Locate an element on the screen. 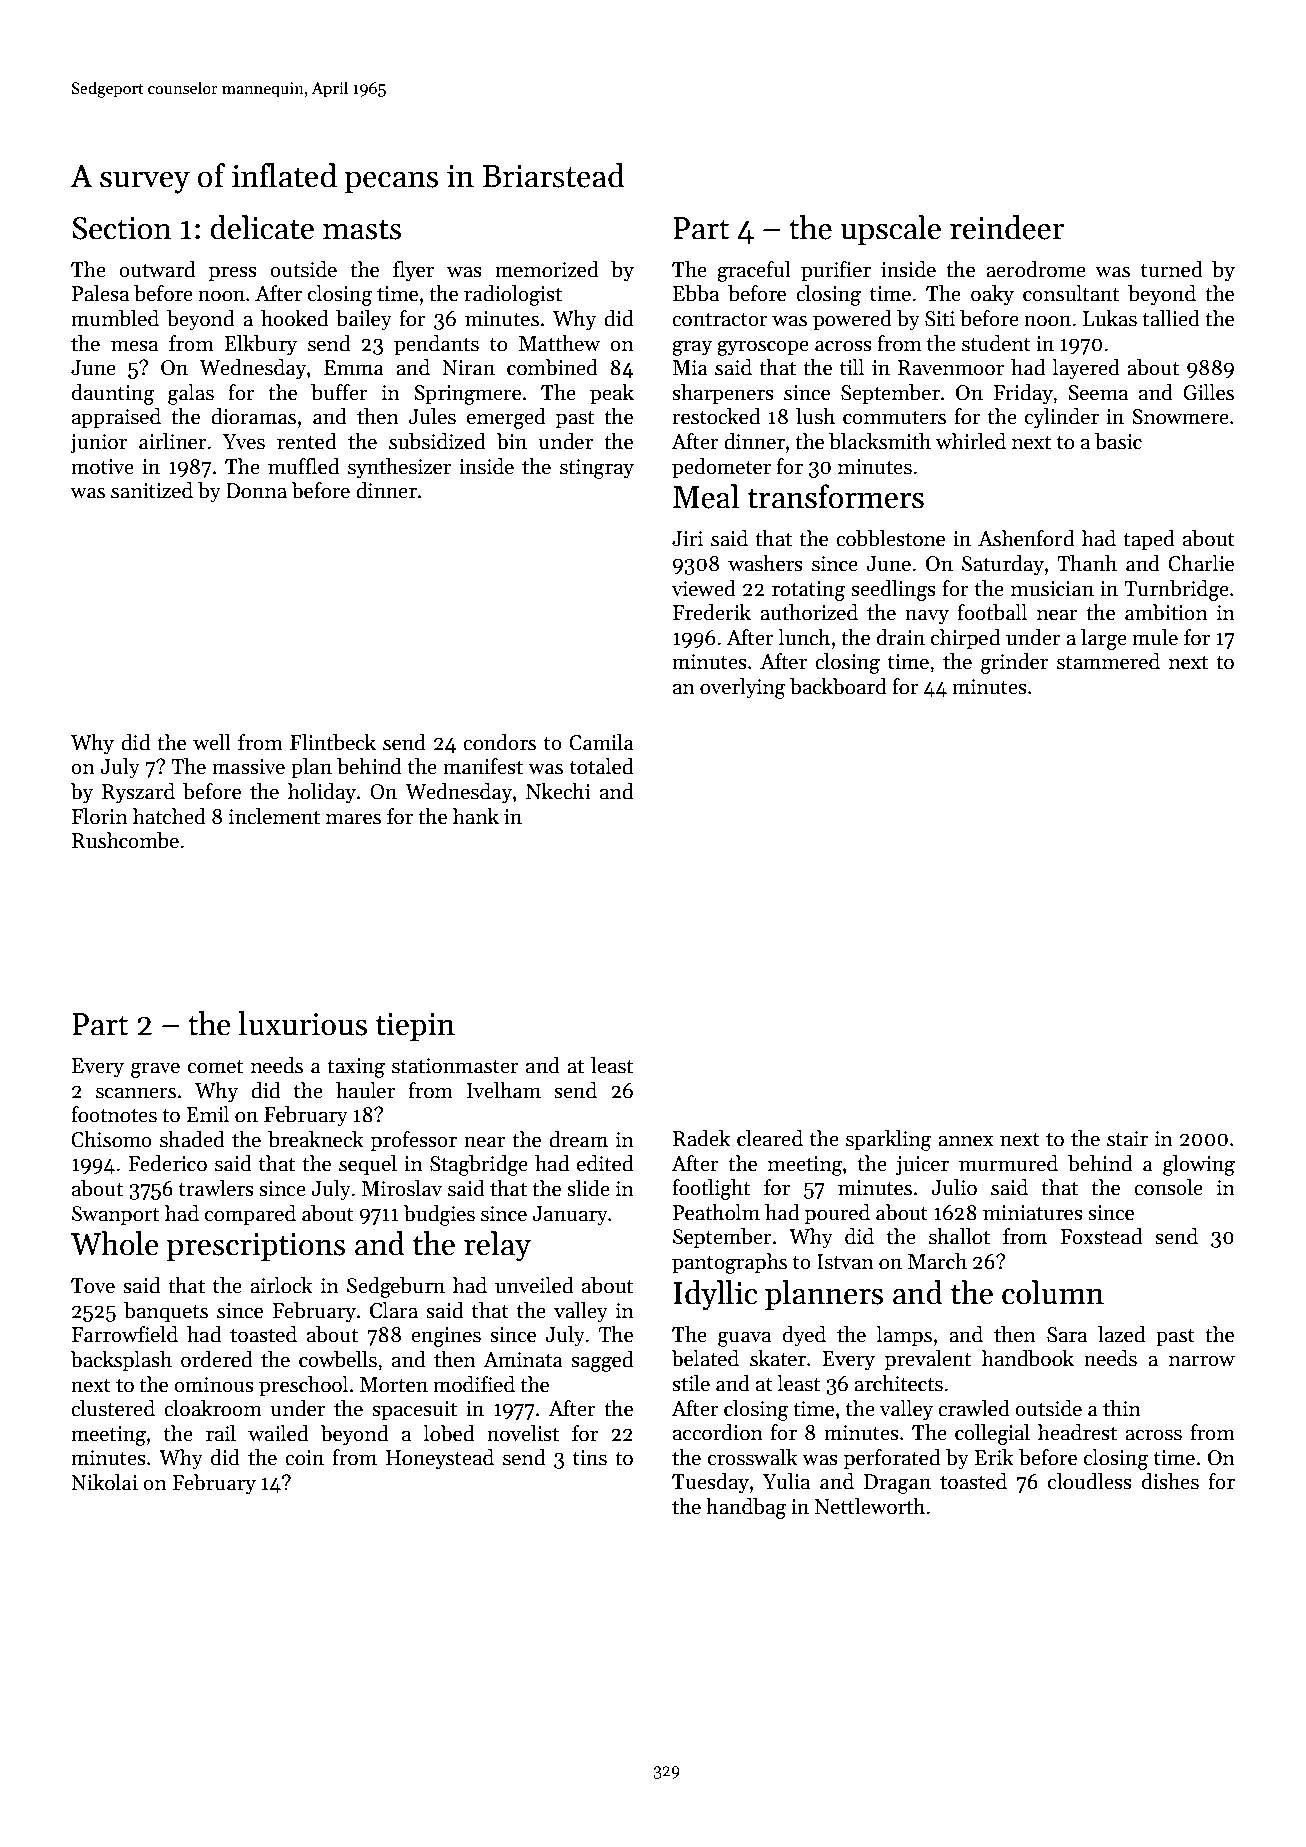 This screenshot has width=1306, height=1847. stammered is located at coordinates (1108, 661).
